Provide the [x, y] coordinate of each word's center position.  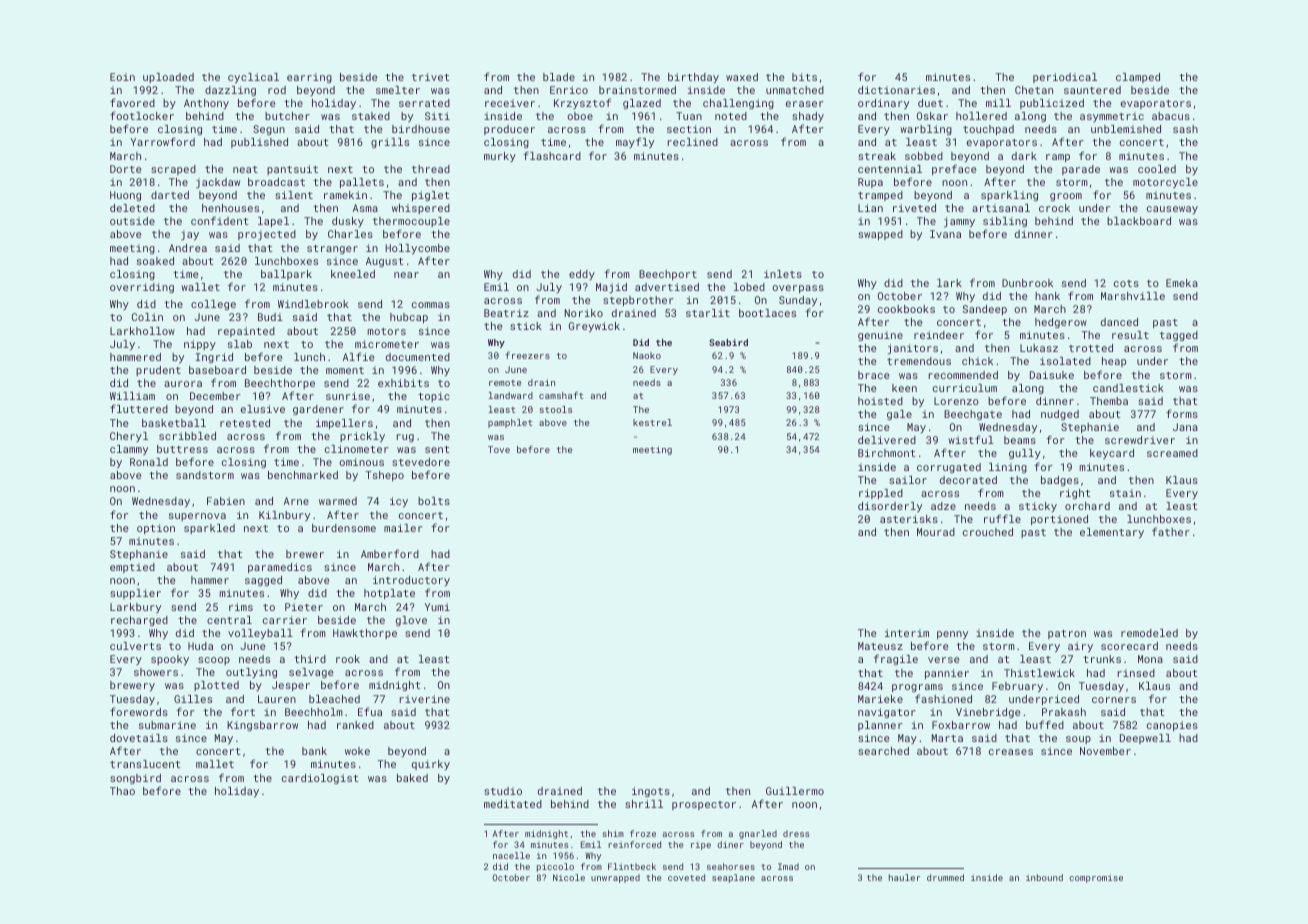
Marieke [880, 699]
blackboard [1139, 221]
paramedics [280, 568]
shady [808, 117]
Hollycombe [417, 249]
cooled [1157, 169]
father [1171, 531]
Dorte [125, 169]
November [1105, 751]
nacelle [511, 855]
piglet [431, 196]
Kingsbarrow [262, 726]
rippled [881, 494]
